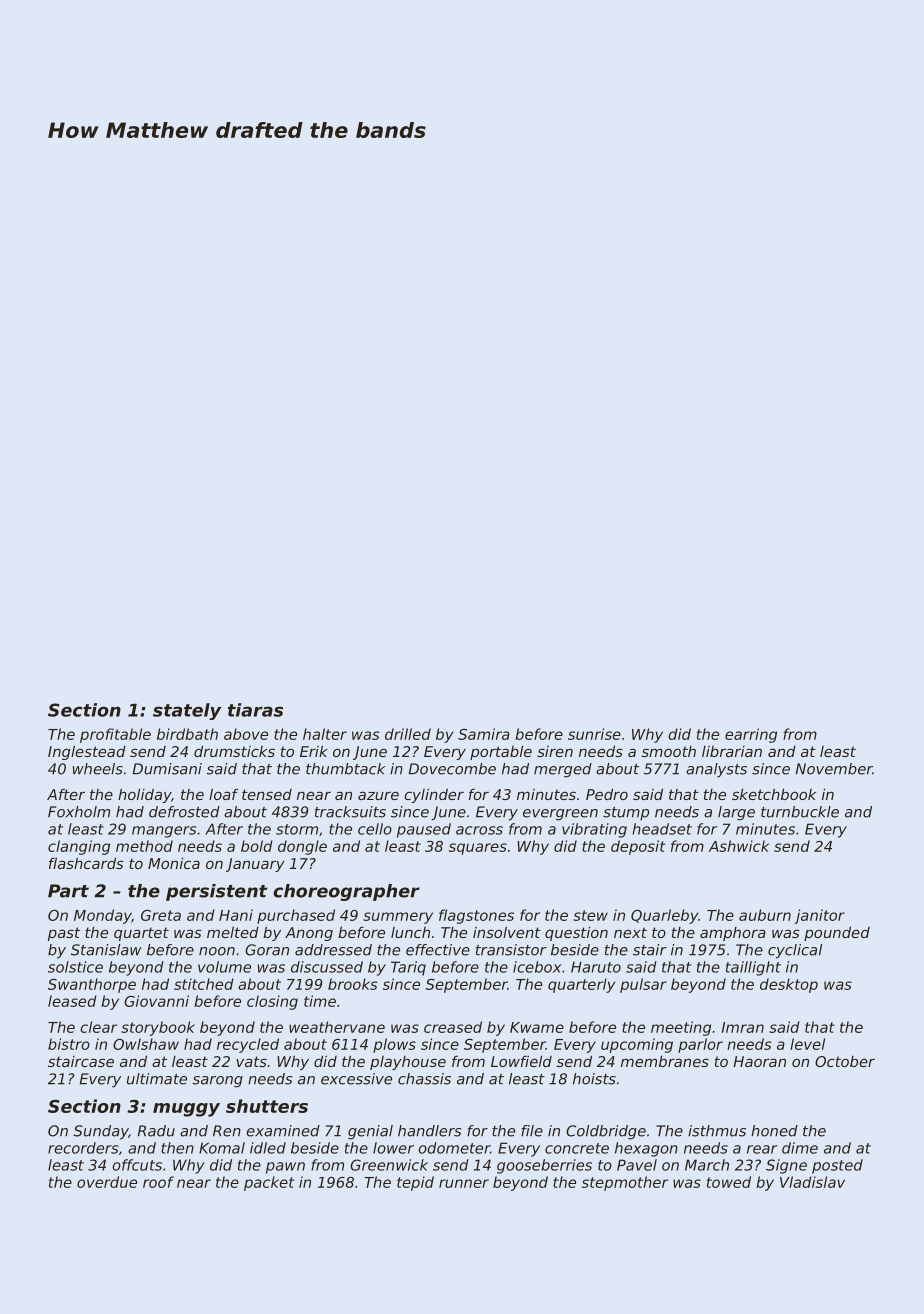  I want to click on sunrise, so click(594, 734).
